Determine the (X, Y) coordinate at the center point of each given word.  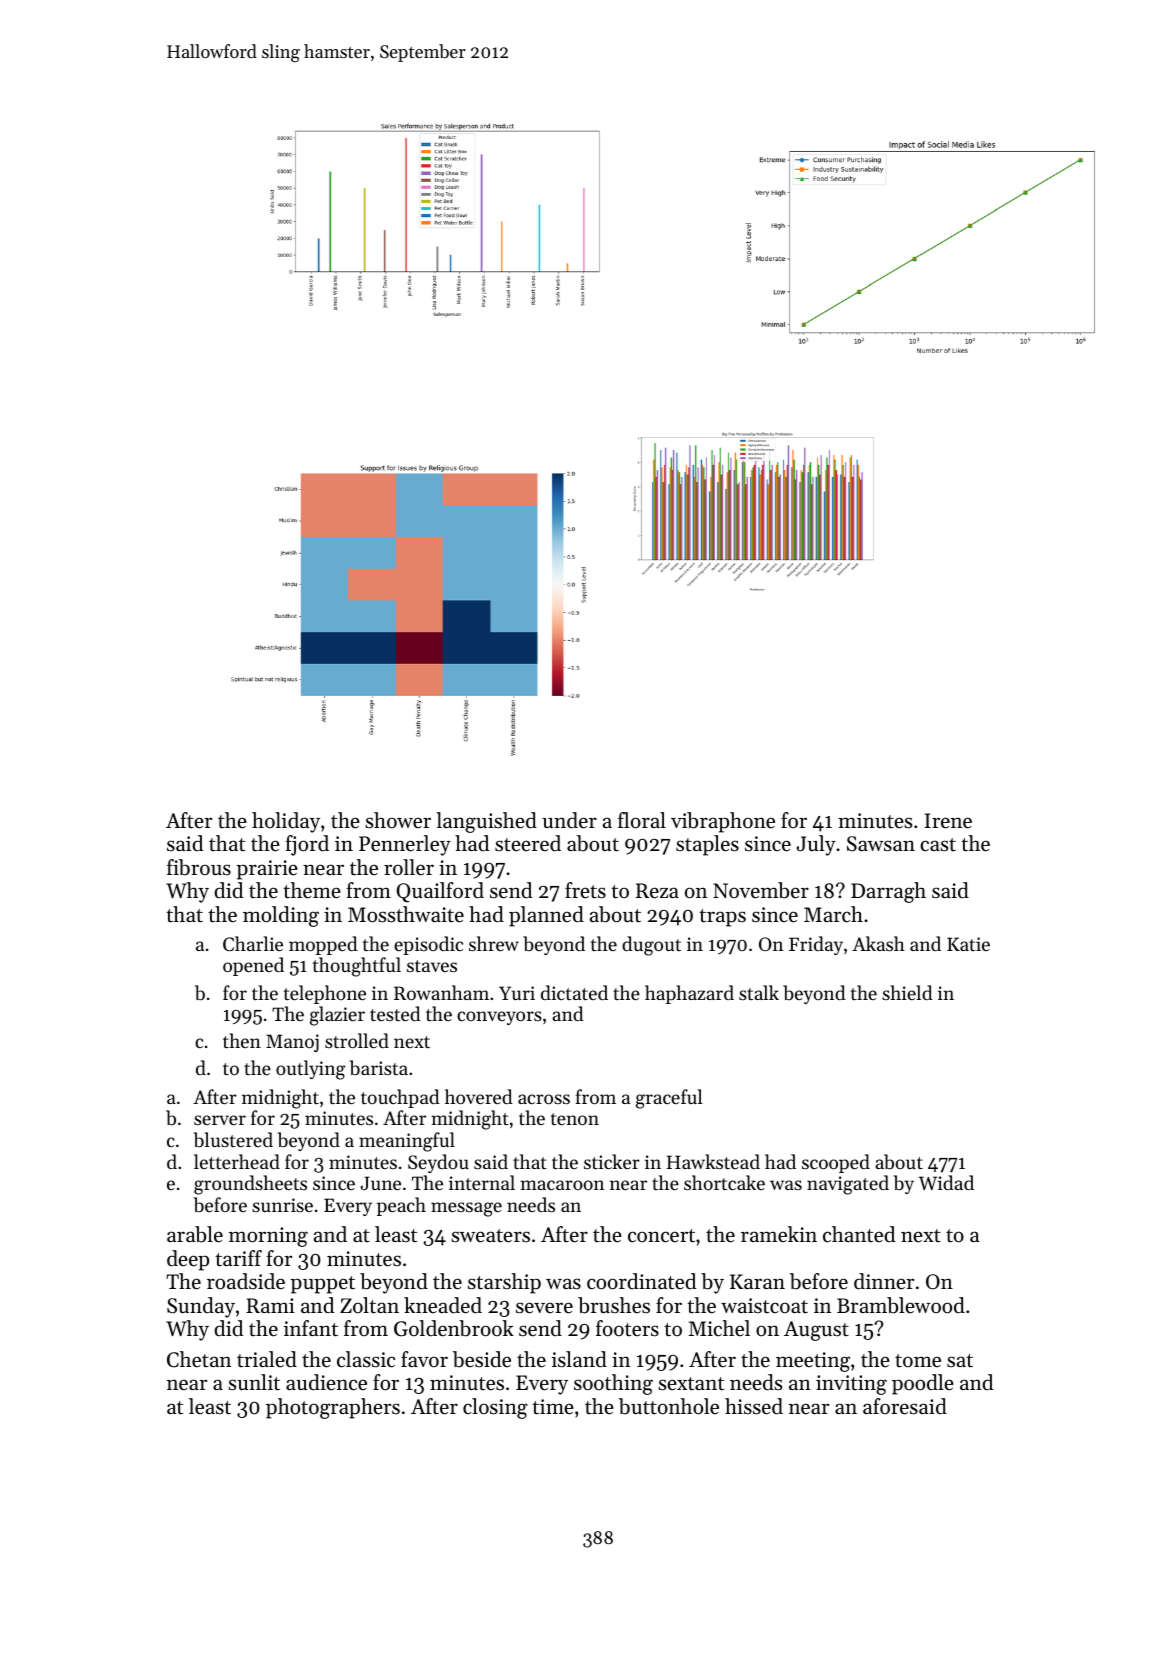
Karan (757, 1281)
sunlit (254, 1382)
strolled (357, 1040)
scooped (836, 1163)
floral (642, 820)
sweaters (490, 1236)
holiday (286, 822)
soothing (613, 1384)
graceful (669, 1099)
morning (268, 1237)
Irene (948, 821)
